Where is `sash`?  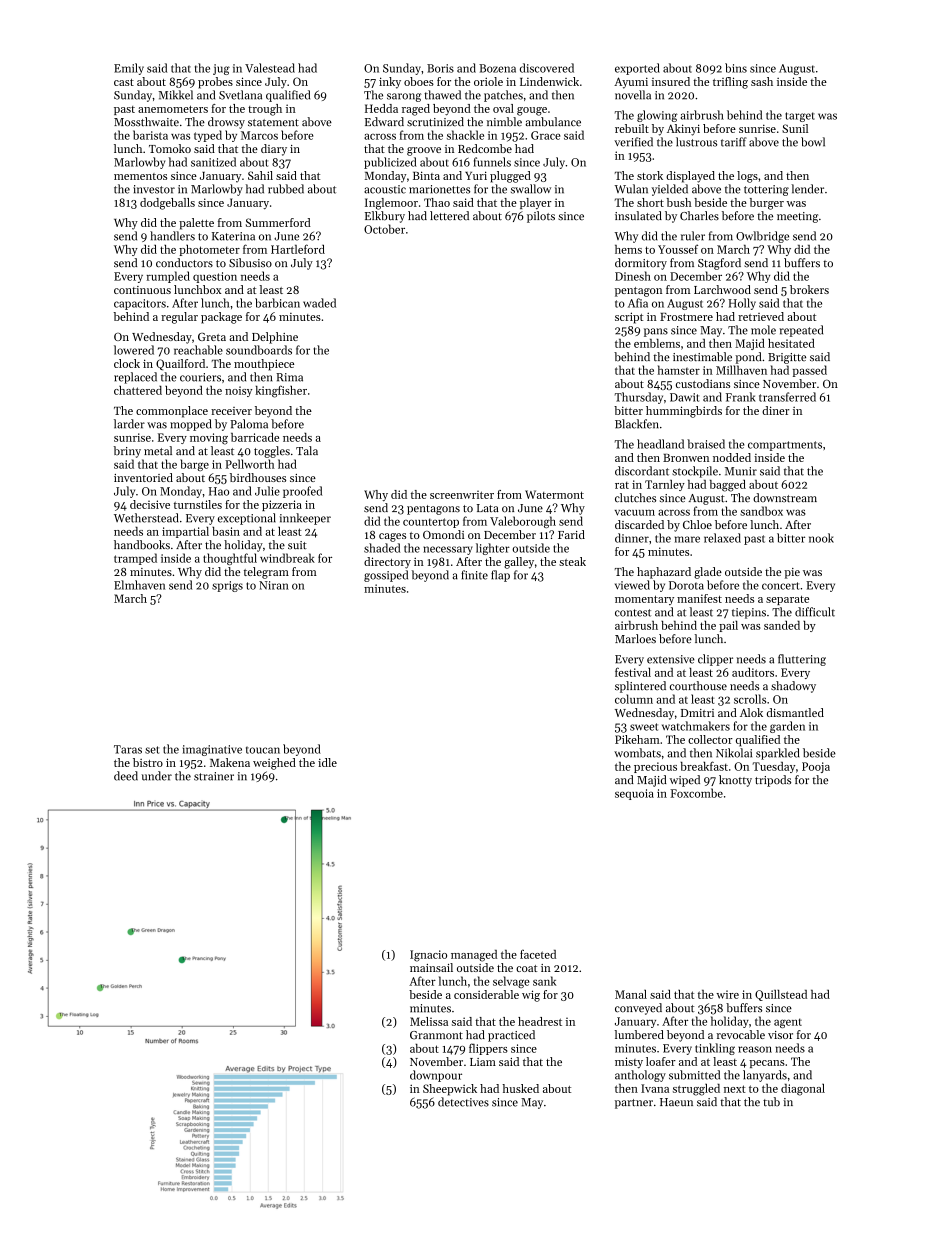 sash is located at coordinates (762, 81).
